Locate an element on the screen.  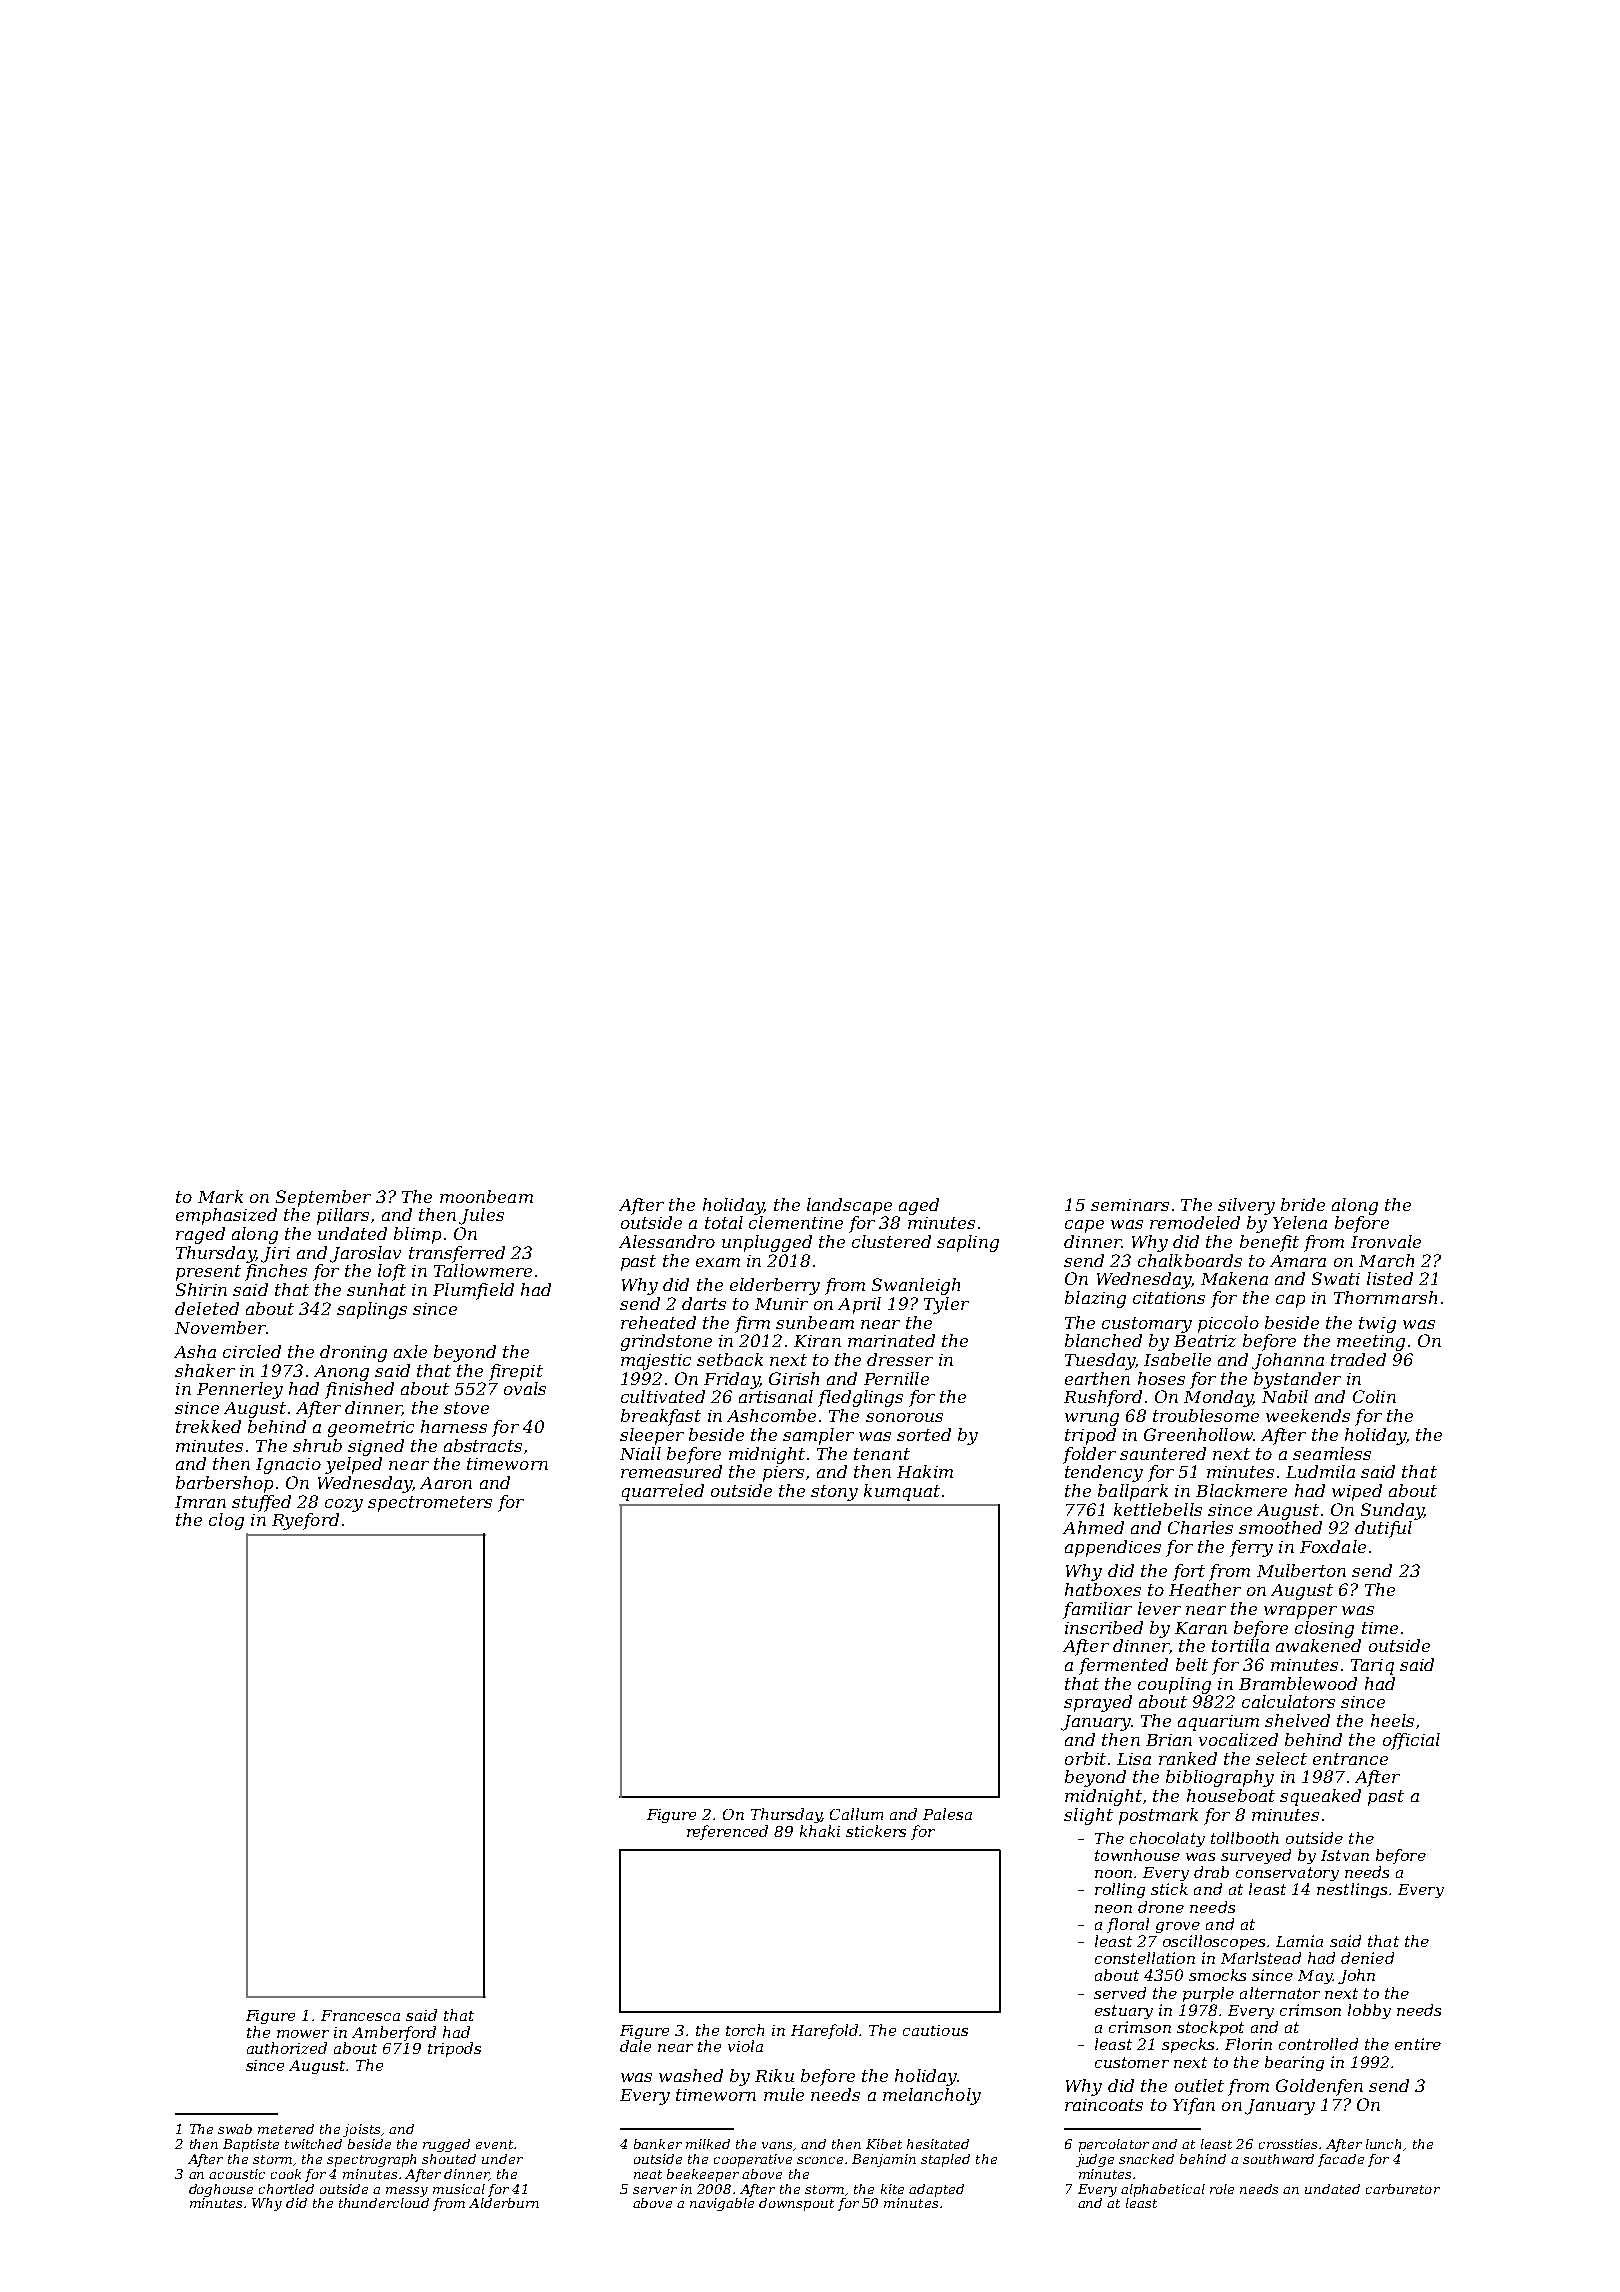
kite is located at coordinates (892, 2189).
